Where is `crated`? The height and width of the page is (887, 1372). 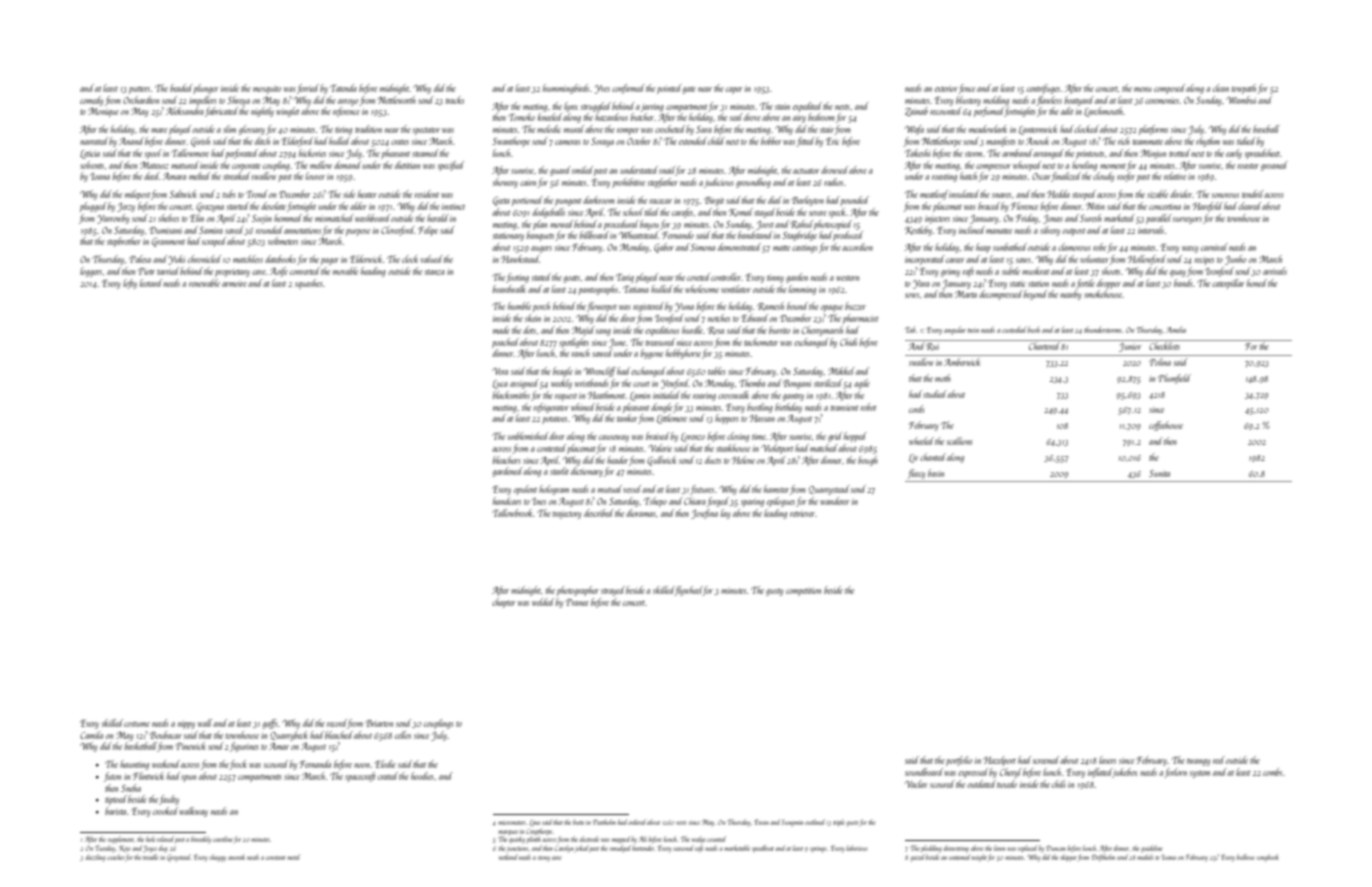
crated is located at coordinates (388, 776).
